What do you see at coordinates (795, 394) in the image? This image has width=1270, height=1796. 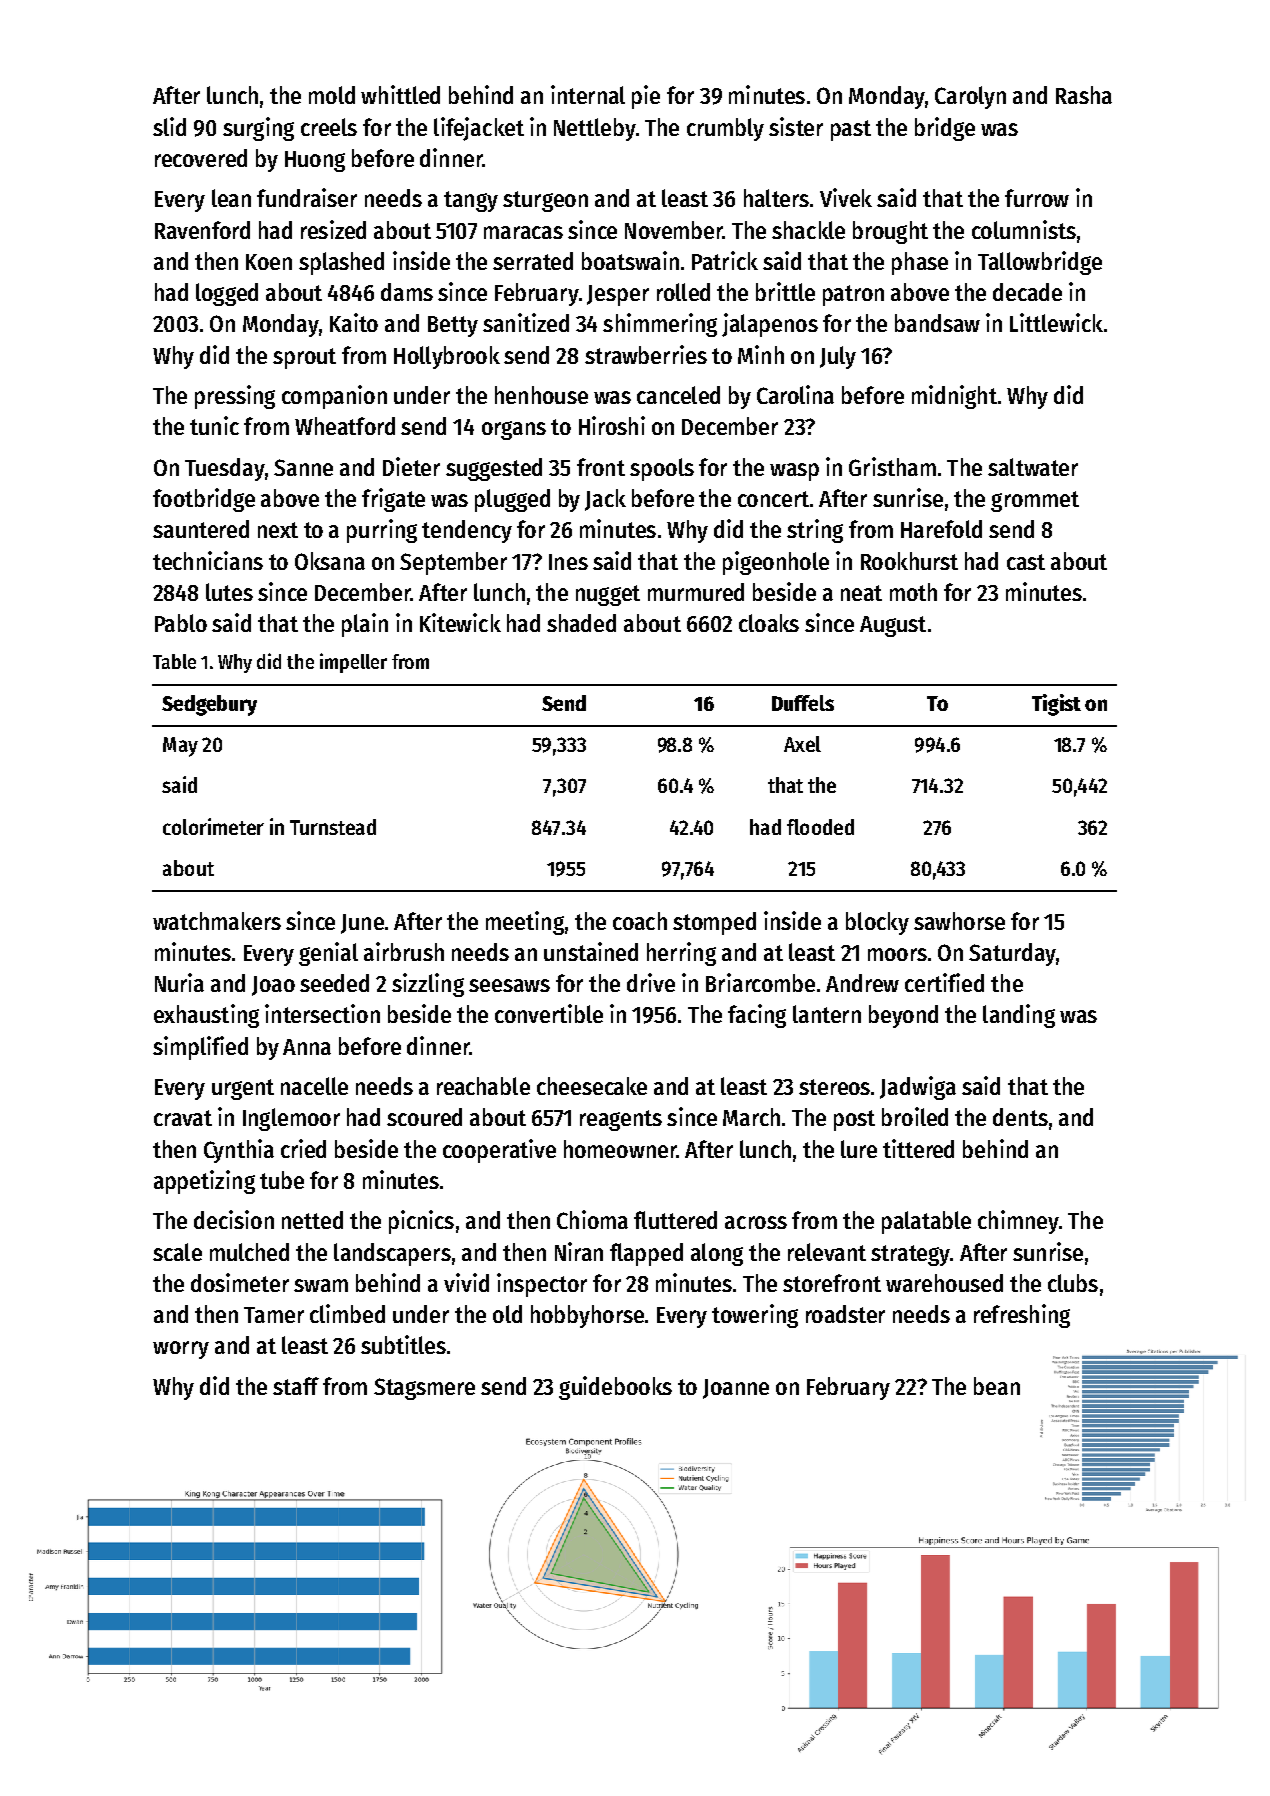 I see `Carolina` at bounding box center [795, 394].
